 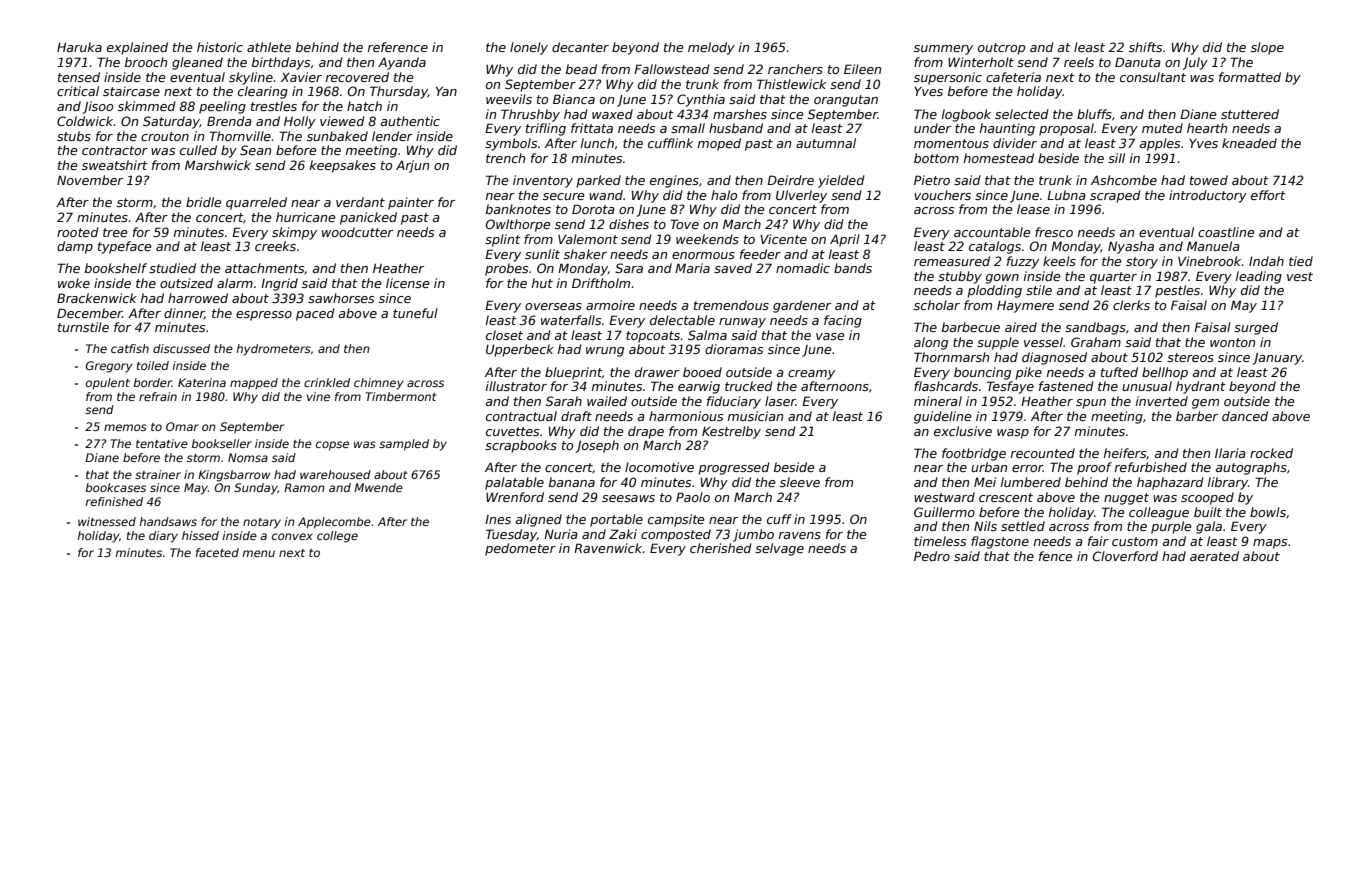 What do you see at coordinates (116, 487) in the page?
I see `bookcases` at bounding box center [116, 487].
